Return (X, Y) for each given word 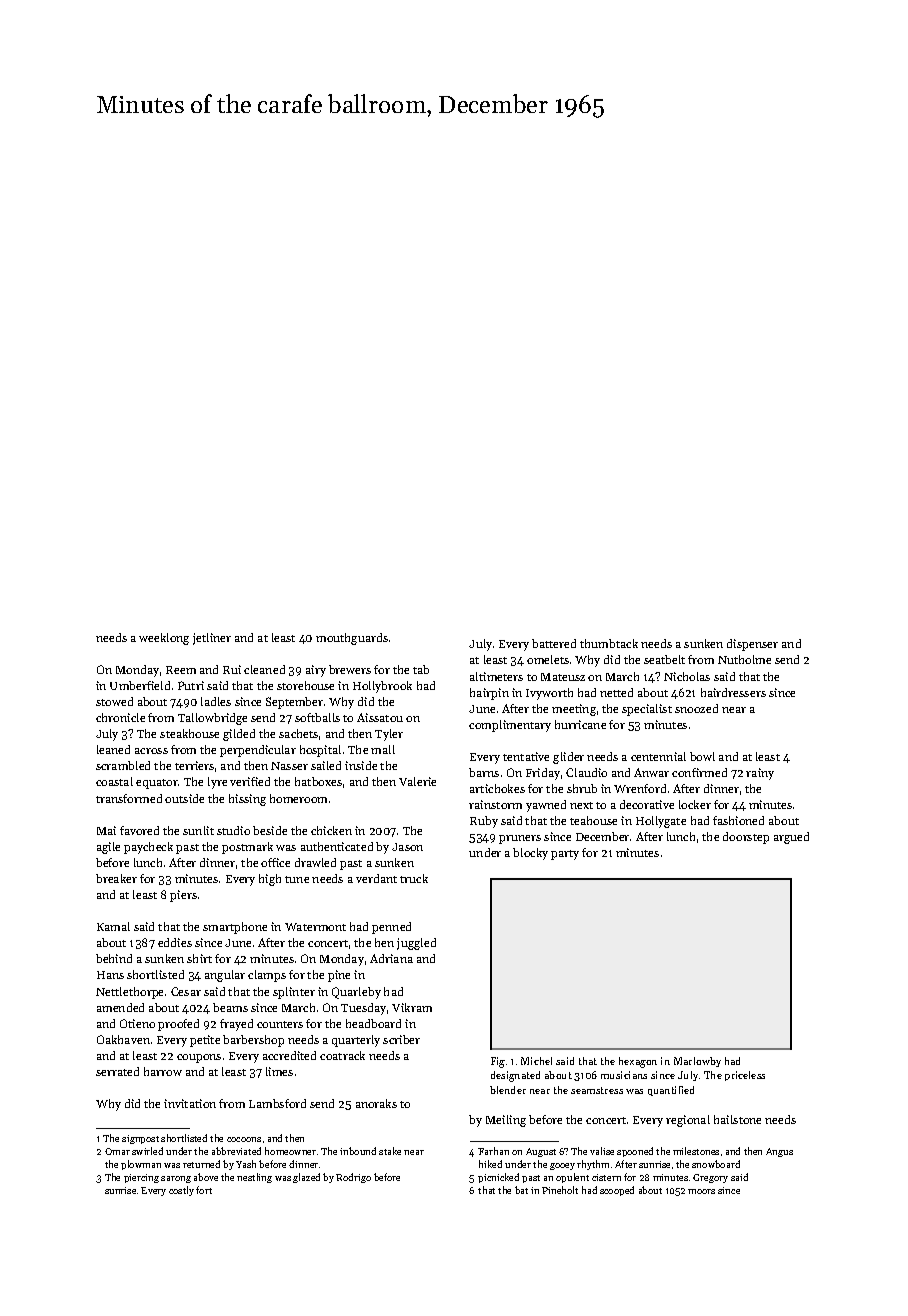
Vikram (412, 1007)
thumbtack (609, 643)
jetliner (212, 639)
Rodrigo (353, 1178)
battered (554, 643)
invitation (190, 1103)
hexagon (638, 1062)
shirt (199, 958)
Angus (779, 1152)
